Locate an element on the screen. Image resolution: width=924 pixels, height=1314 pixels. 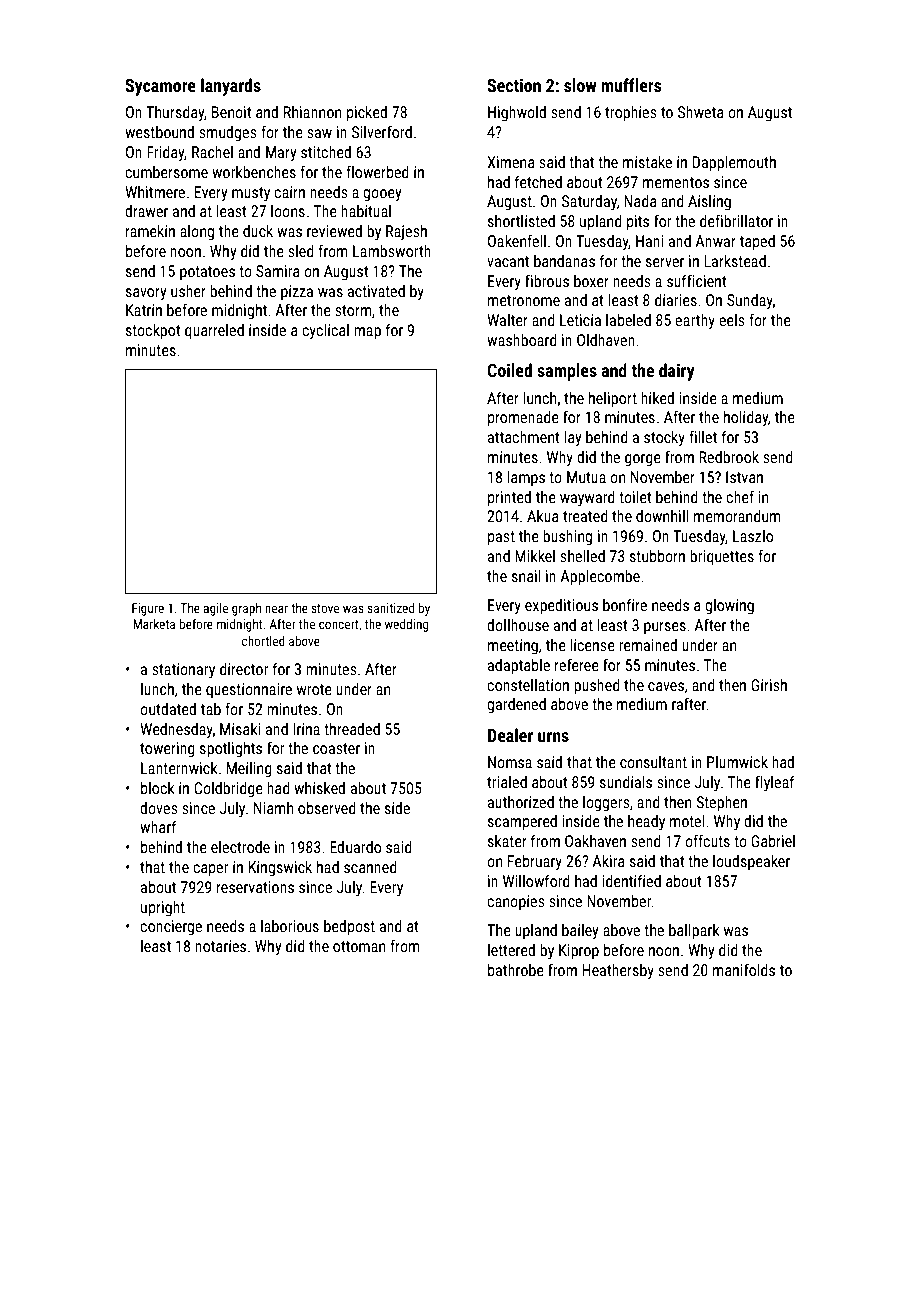
heliport is located at coordinates (613, 400).
